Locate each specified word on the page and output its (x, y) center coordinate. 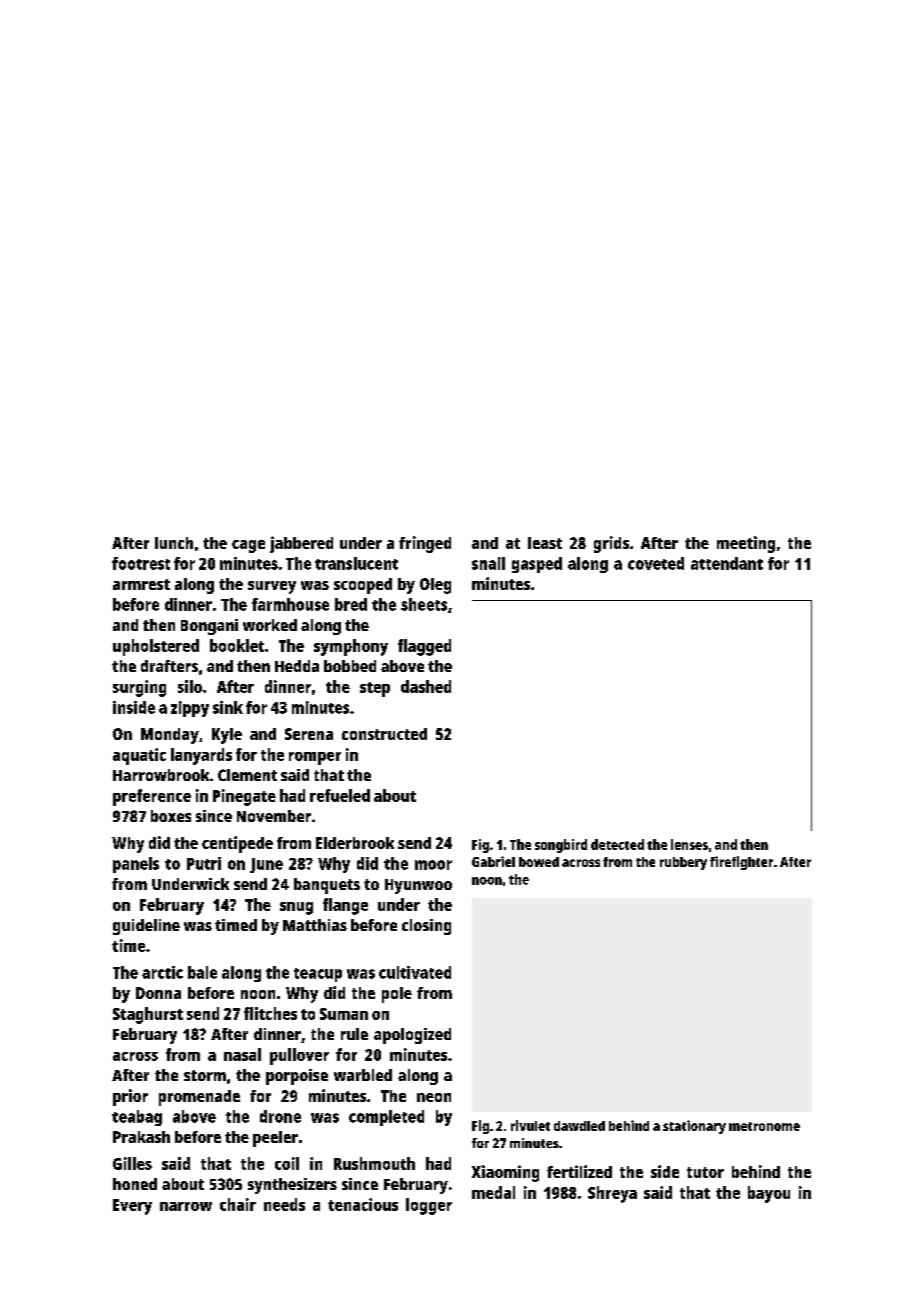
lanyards (201, 756)
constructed (384, 734)
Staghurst (148, 1015)
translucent (356, 563)
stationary (694, 1127)
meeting (746, 544)
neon (434, 1097)
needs (284, 1204)
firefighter (741, 863)
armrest (141, 584)
